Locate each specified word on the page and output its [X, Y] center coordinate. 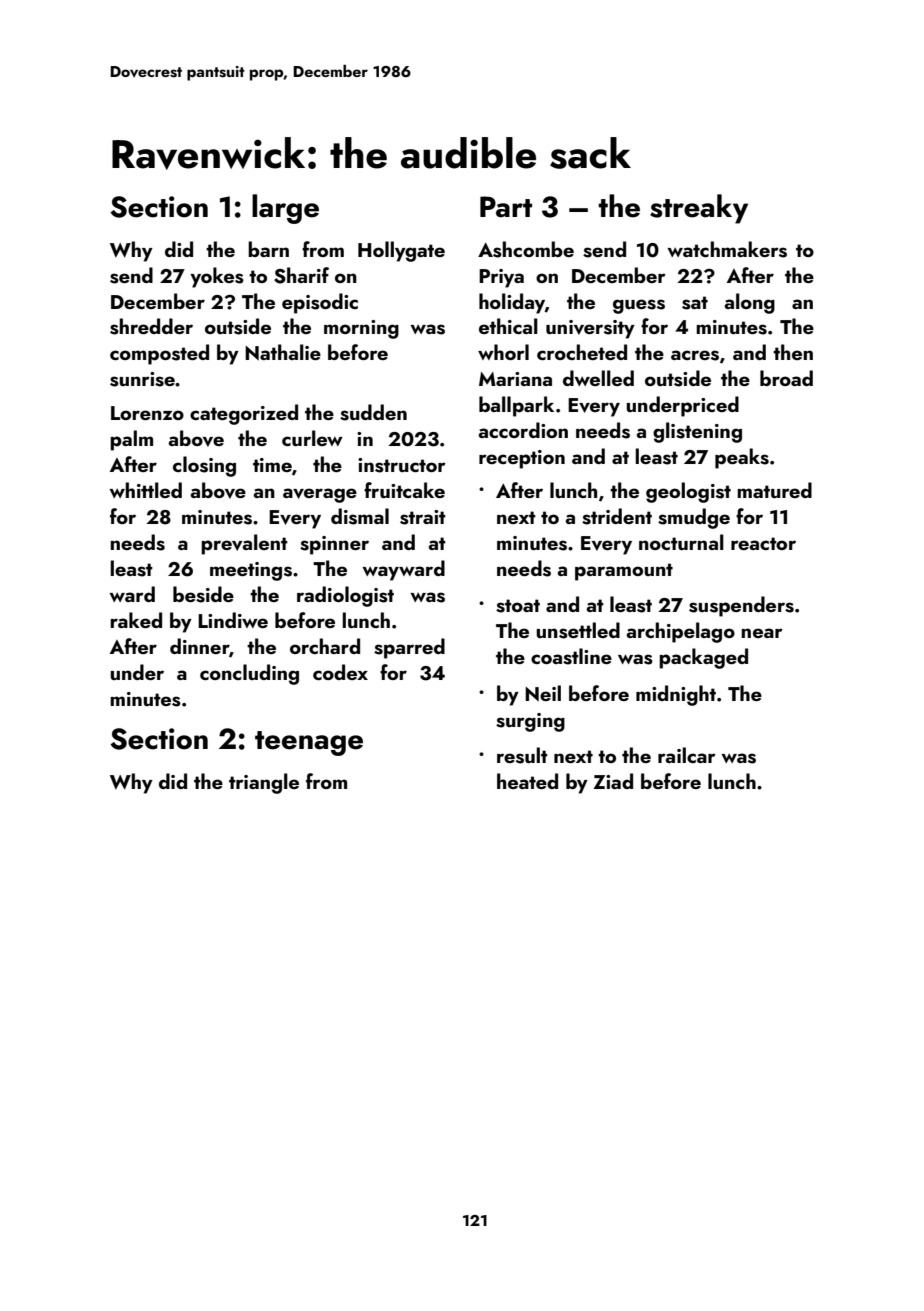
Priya [501, 278]
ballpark [516, 406]
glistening [697, 432]
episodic [320, 303]
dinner [199, 646]
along [749, 303]
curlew [312, 438]
